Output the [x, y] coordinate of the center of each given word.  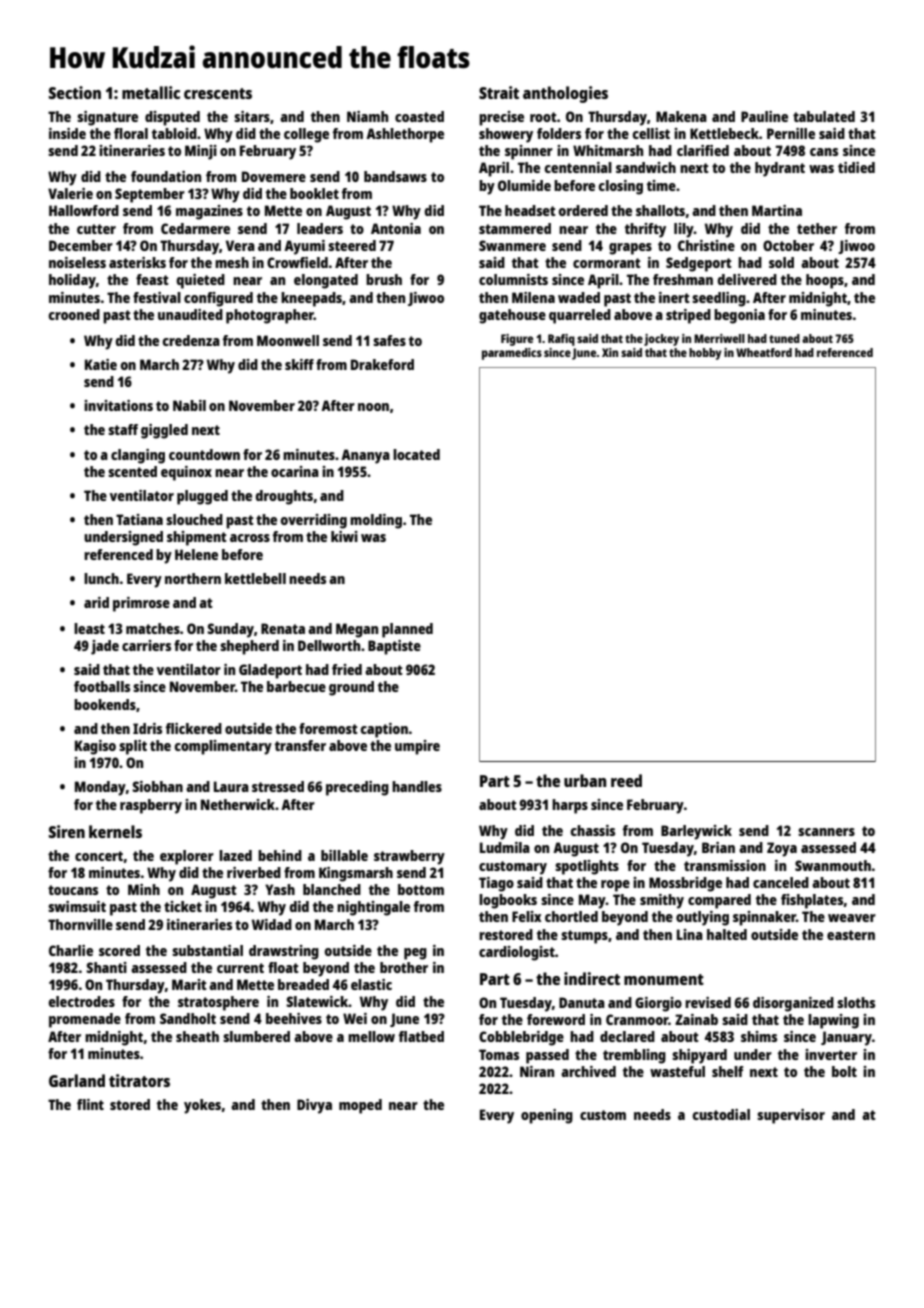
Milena [533, 297]
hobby [705, 354]
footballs [102, 686]
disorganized [793, 1004]
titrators [139, 1080]
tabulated [824, 116]
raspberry [151, 806]
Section [75, 92]
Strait [499, 92]
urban [585, 780]
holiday [72, 281]
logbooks [508, 901]
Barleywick [696, 832]
